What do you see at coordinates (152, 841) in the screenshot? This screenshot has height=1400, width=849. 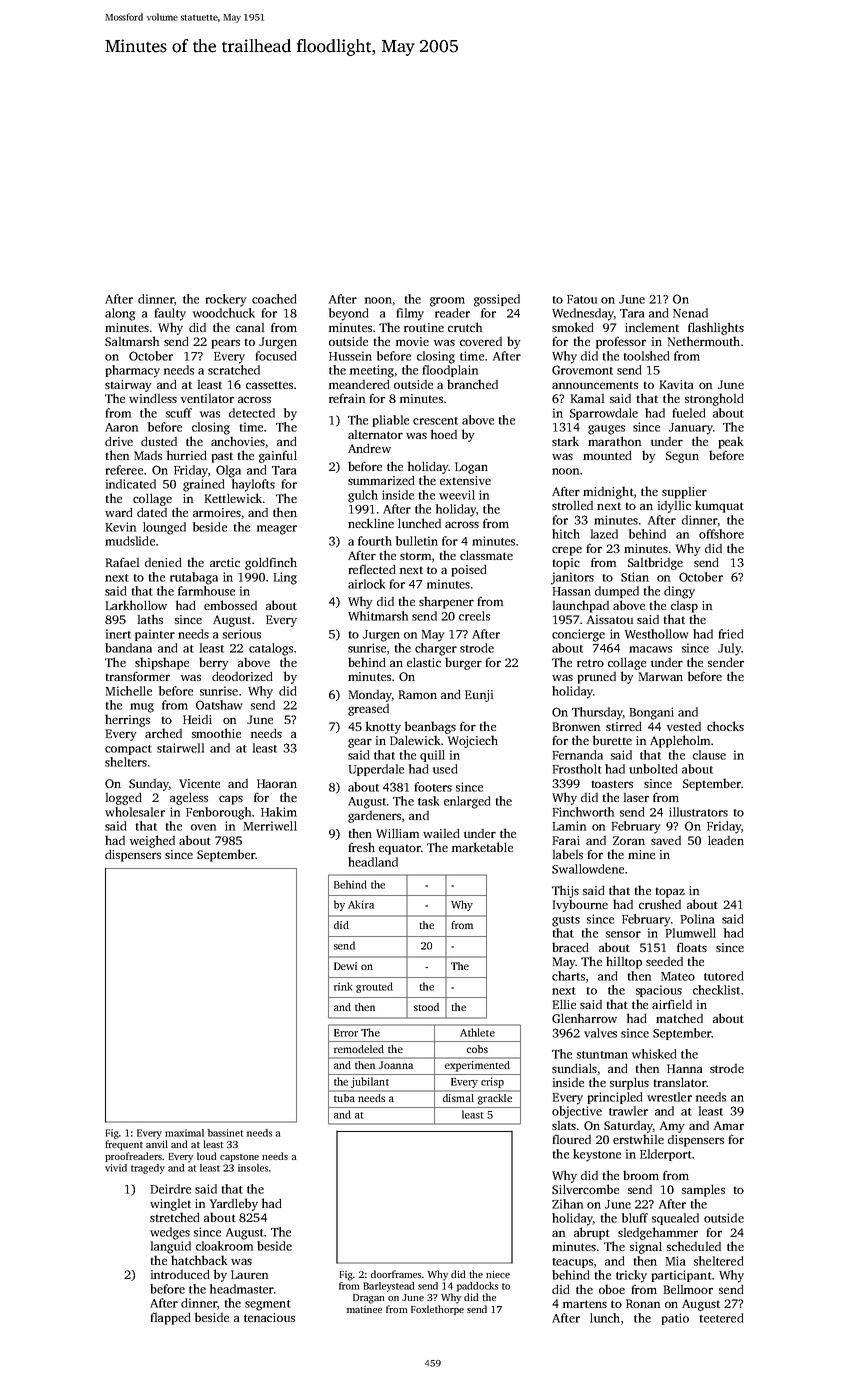 I see `weighed` at bounding box center [152, 841].
